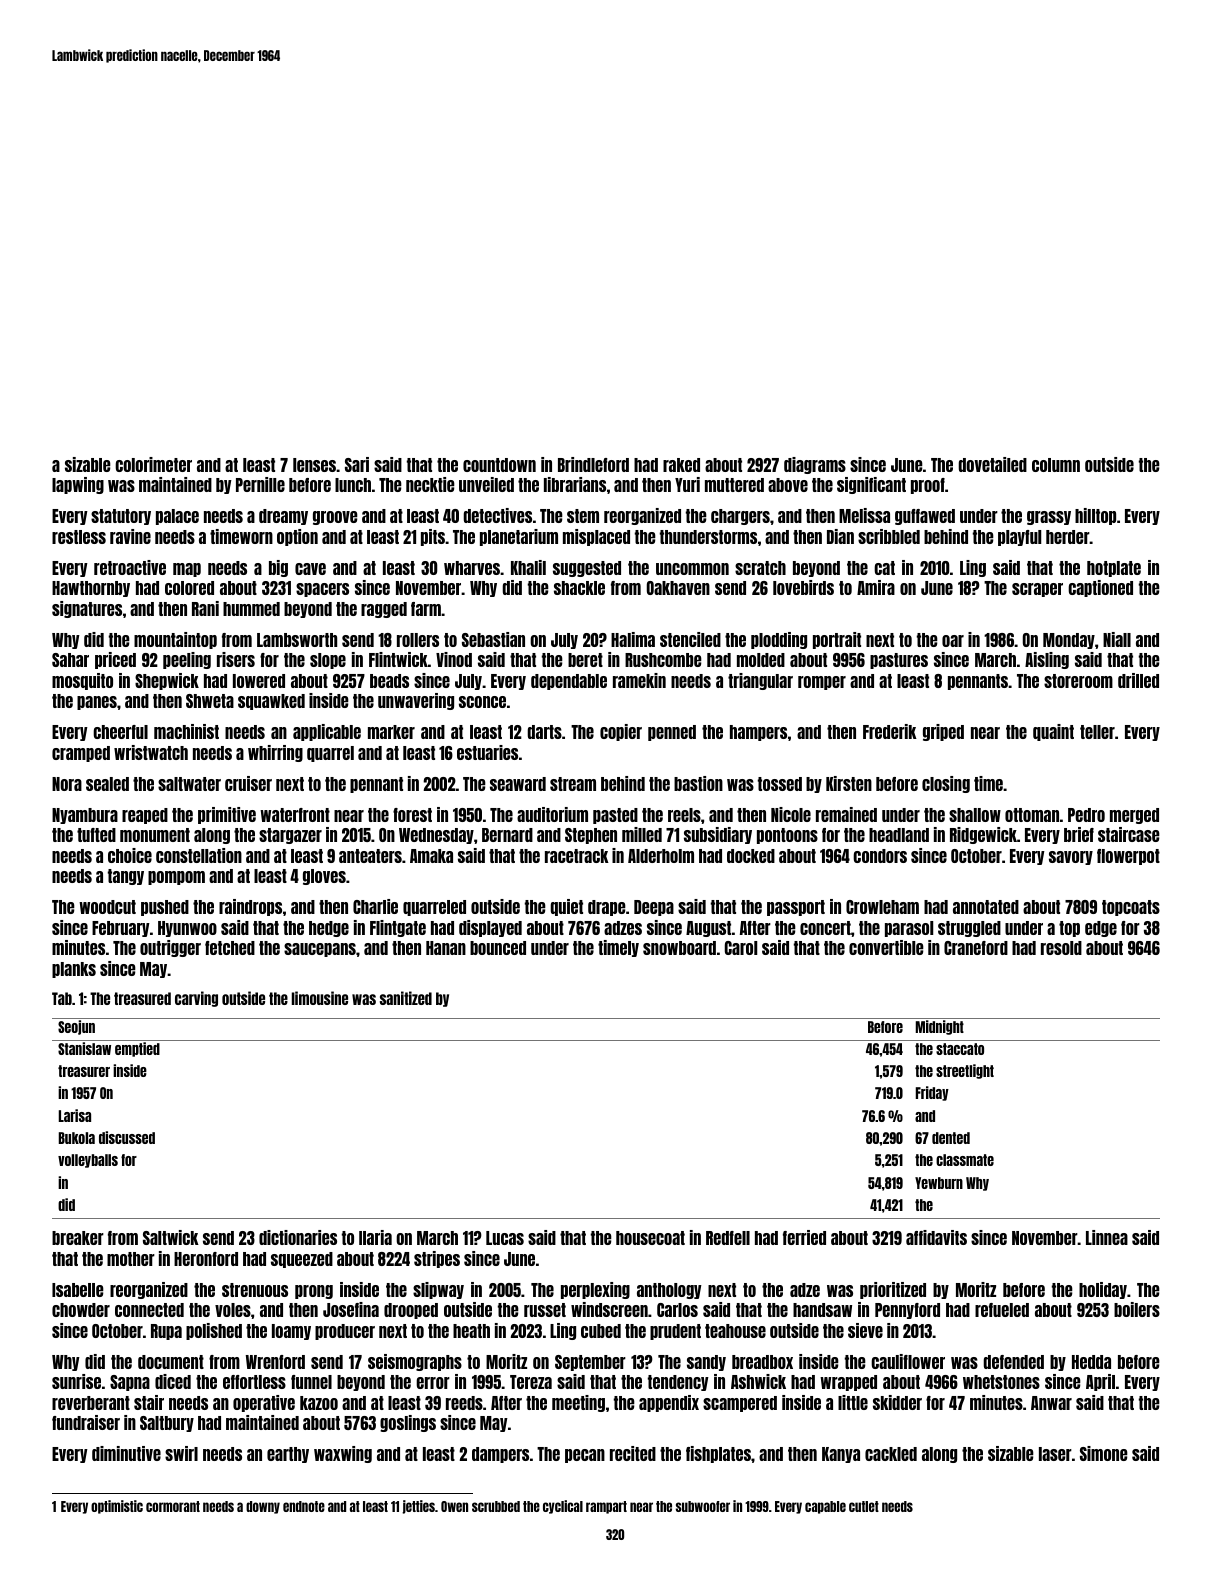 Image resolution: width=1212 pixels, height=1569 pixels. I want to click on Lucas, so click(505, 1238).
